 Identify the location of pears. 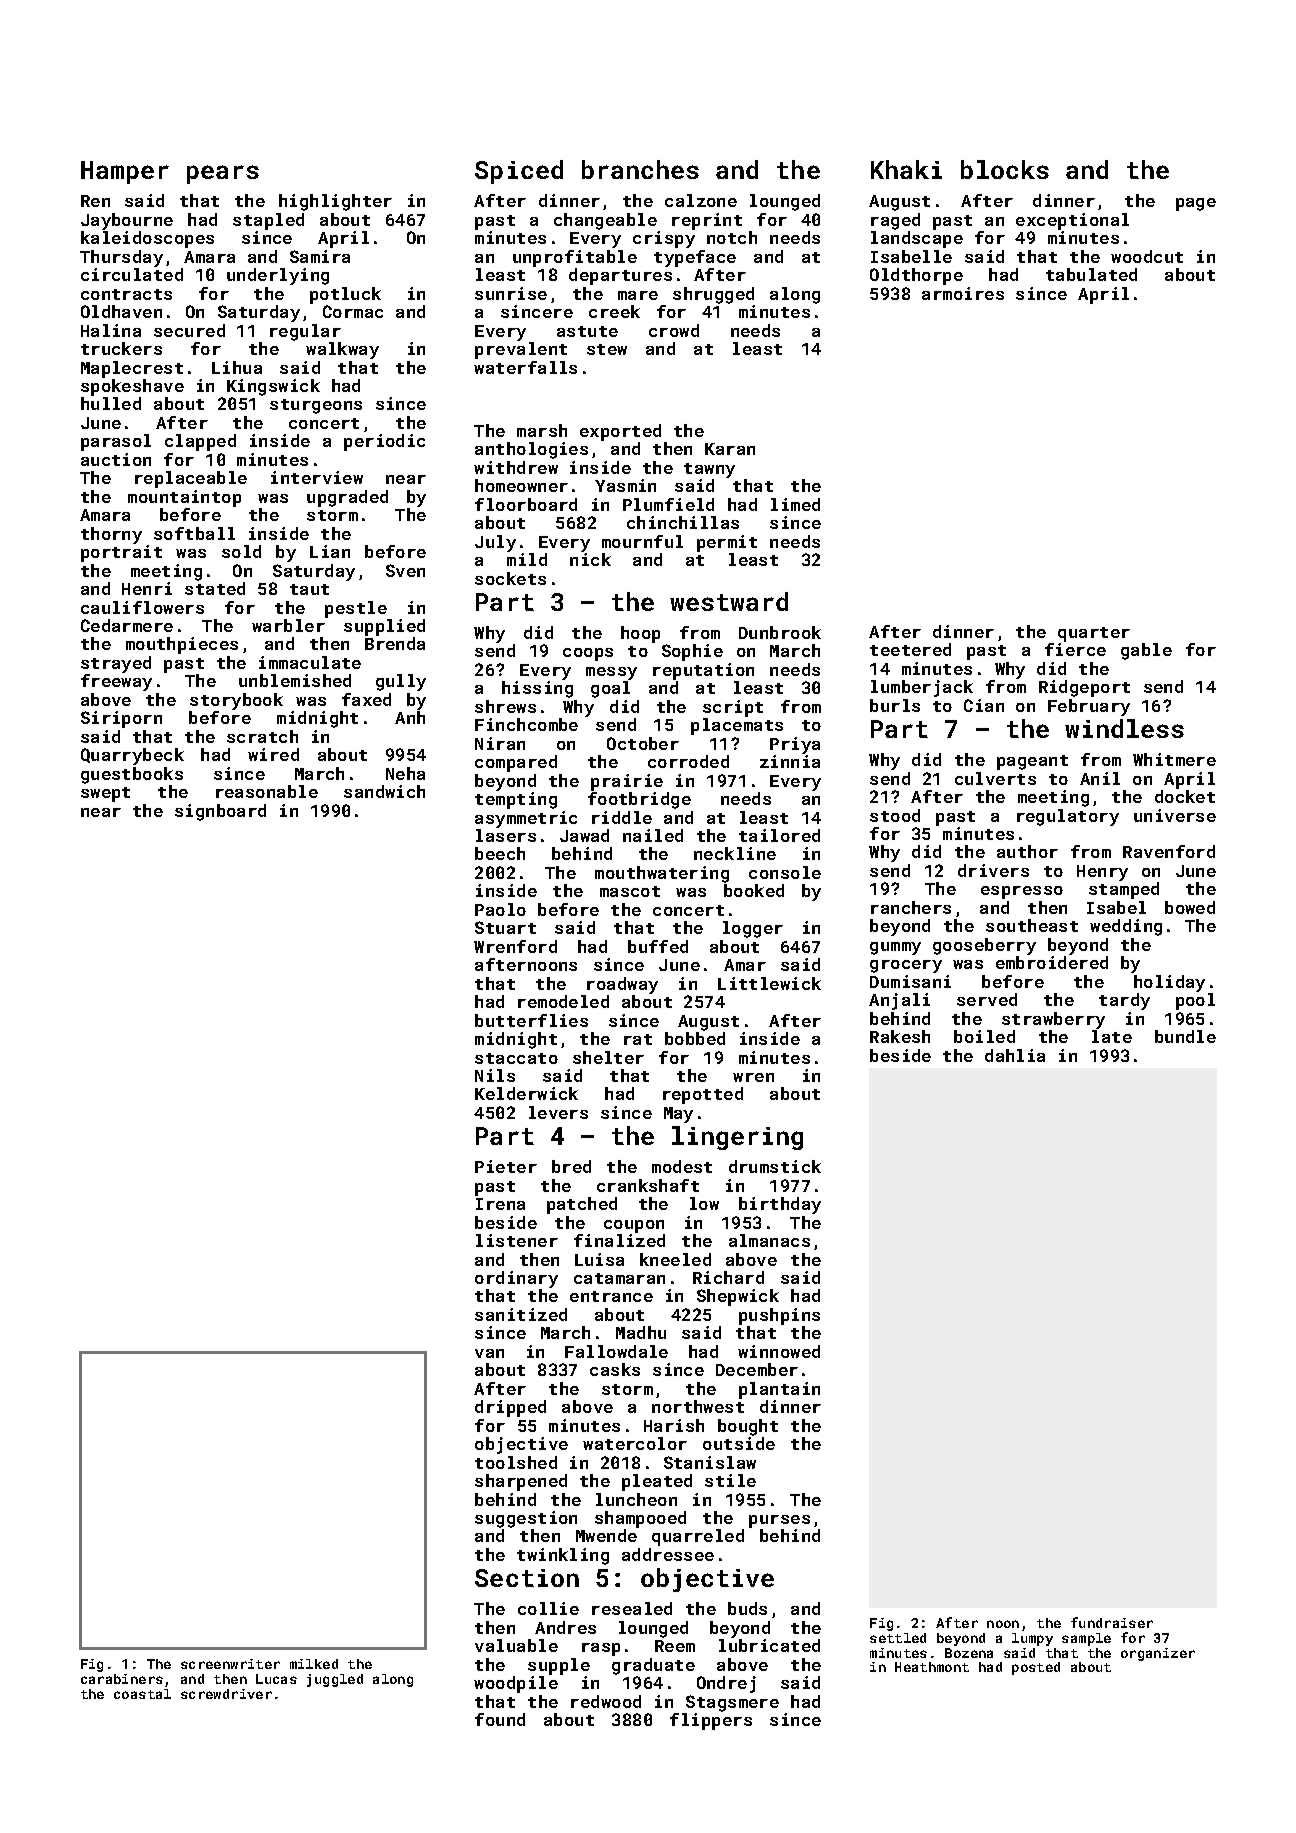
(223, 174).
